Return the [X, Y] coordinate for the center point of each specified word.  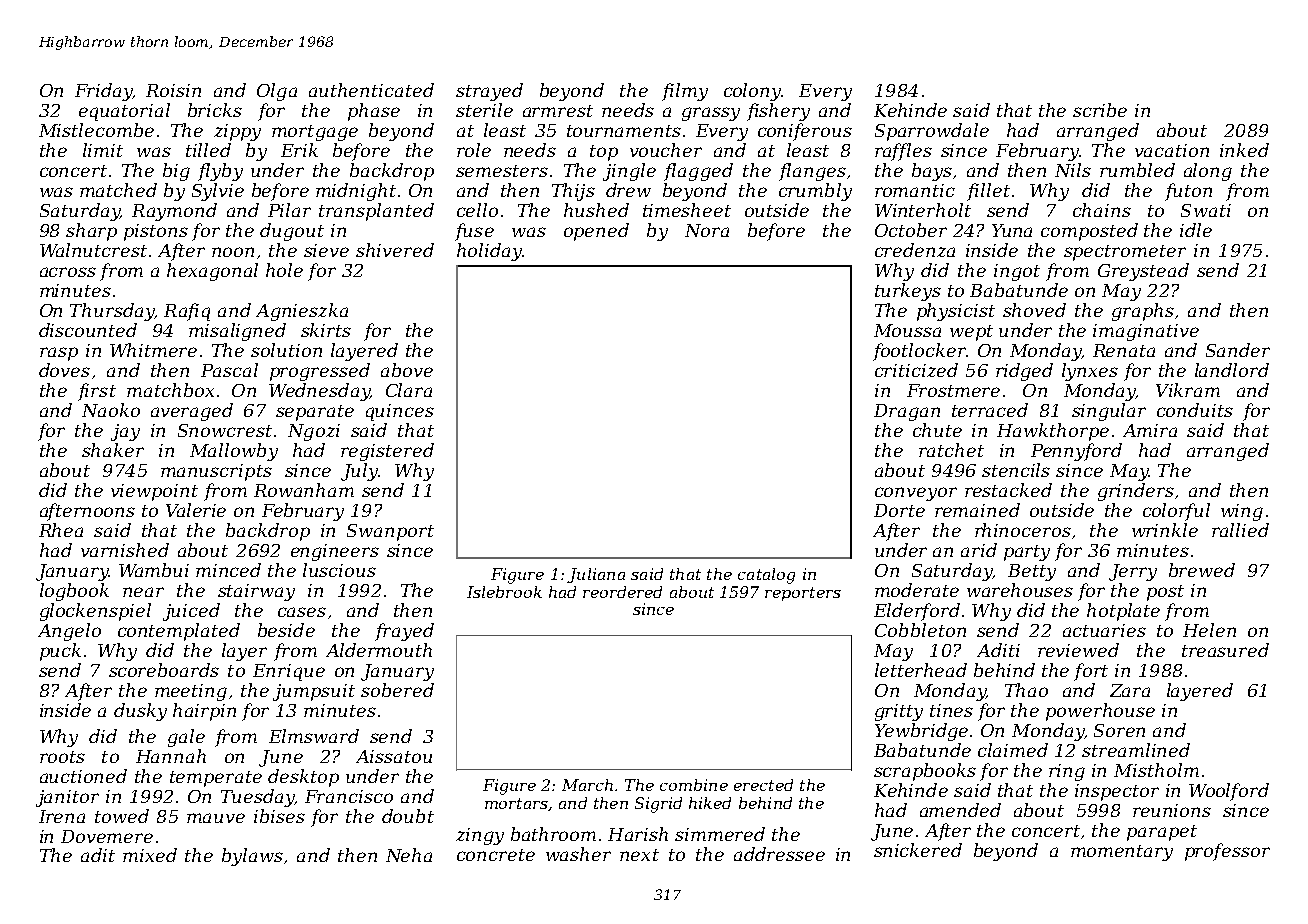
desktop [303, 778]
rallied [1240, 530]
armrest [558, 111]
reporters [803, 594]
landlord [1232, 370]
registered [387, 452]
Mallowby [234, 452]
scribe [1100, 110]
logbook [74, 592]
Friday [103, 92]
